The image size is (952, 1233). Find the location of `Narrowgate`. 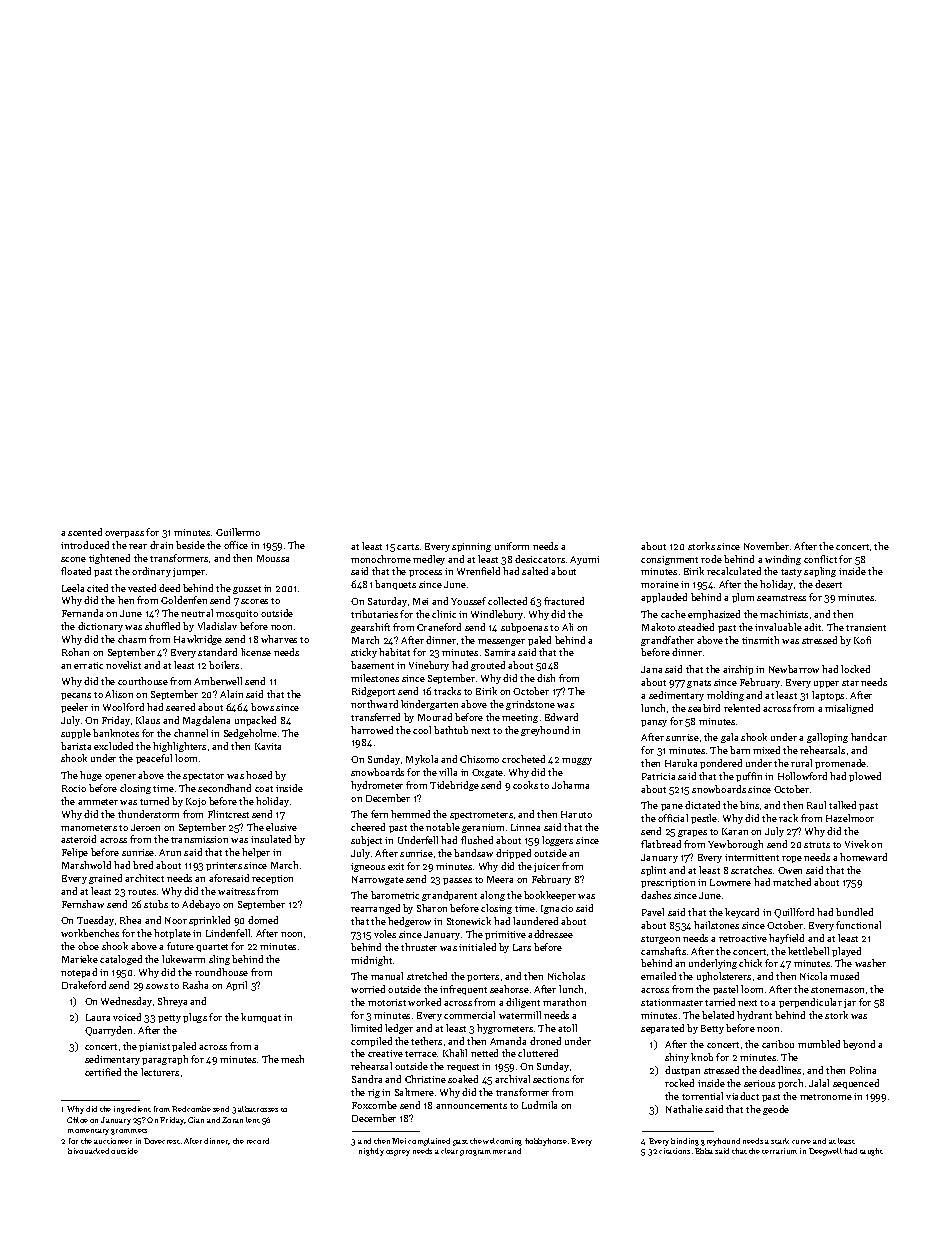

Narrowgate is located at coordinates (378, 880).
